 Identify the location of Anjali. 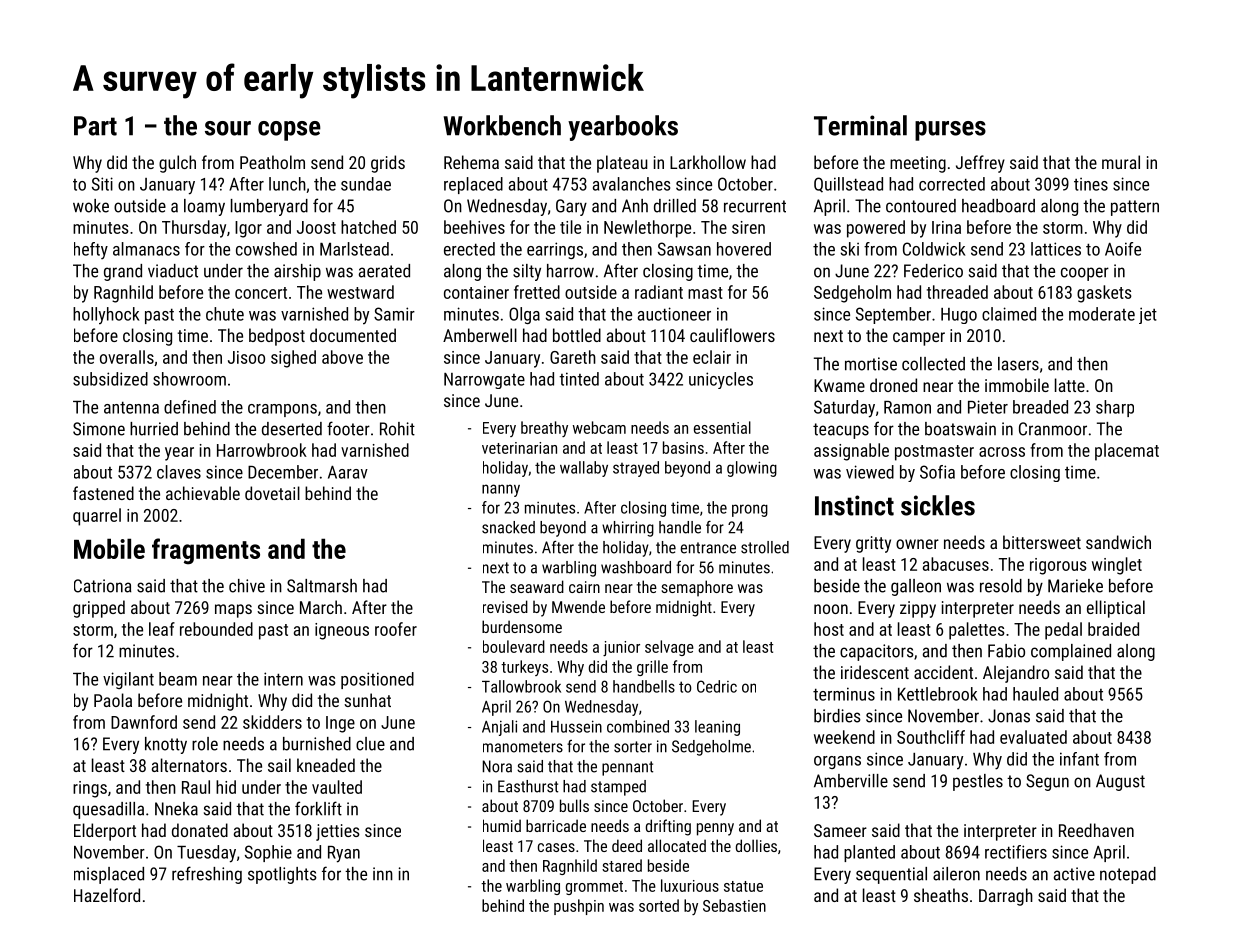
(499, 728).
